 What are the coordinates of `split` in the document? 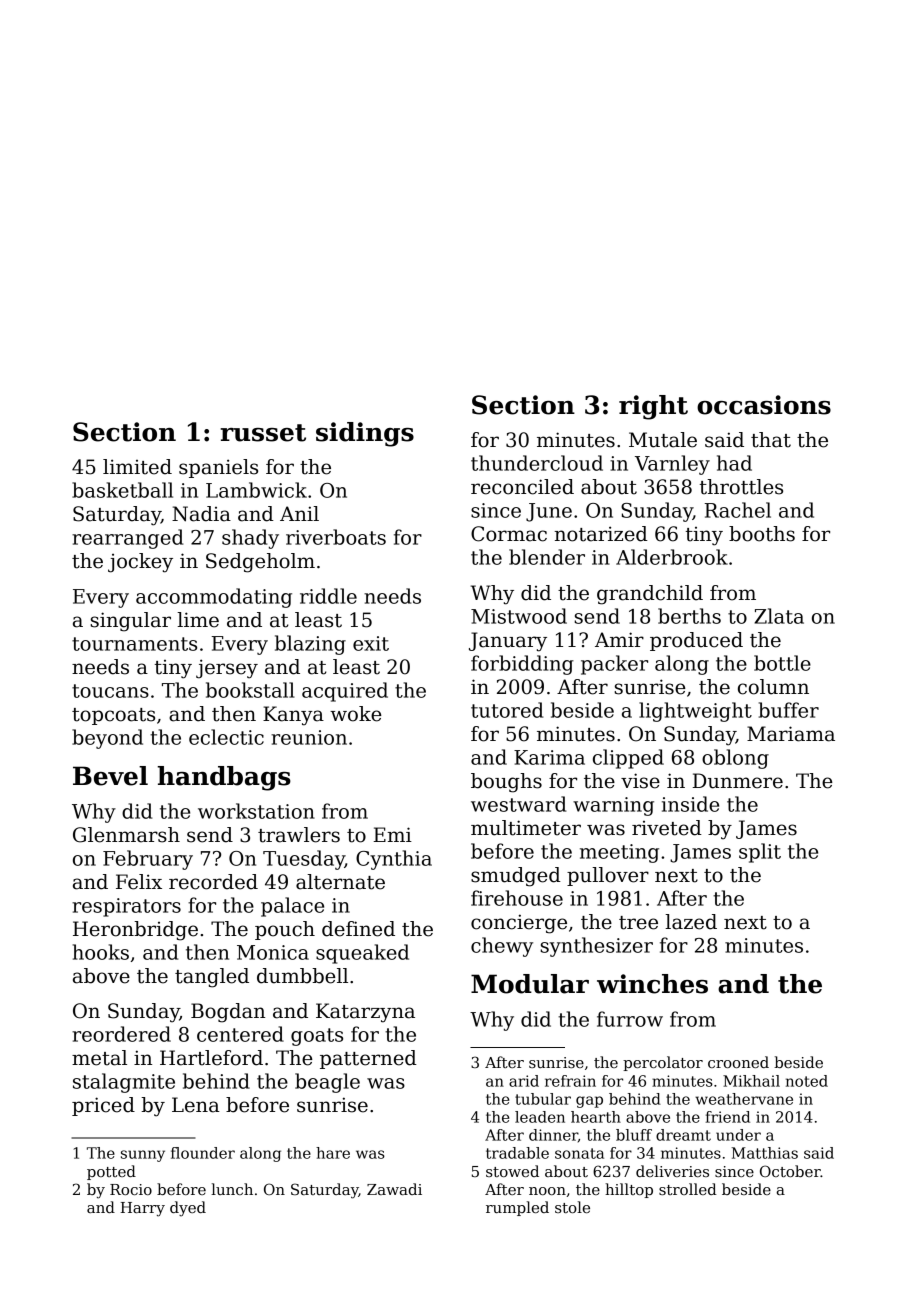 It's located at (760, 853).
